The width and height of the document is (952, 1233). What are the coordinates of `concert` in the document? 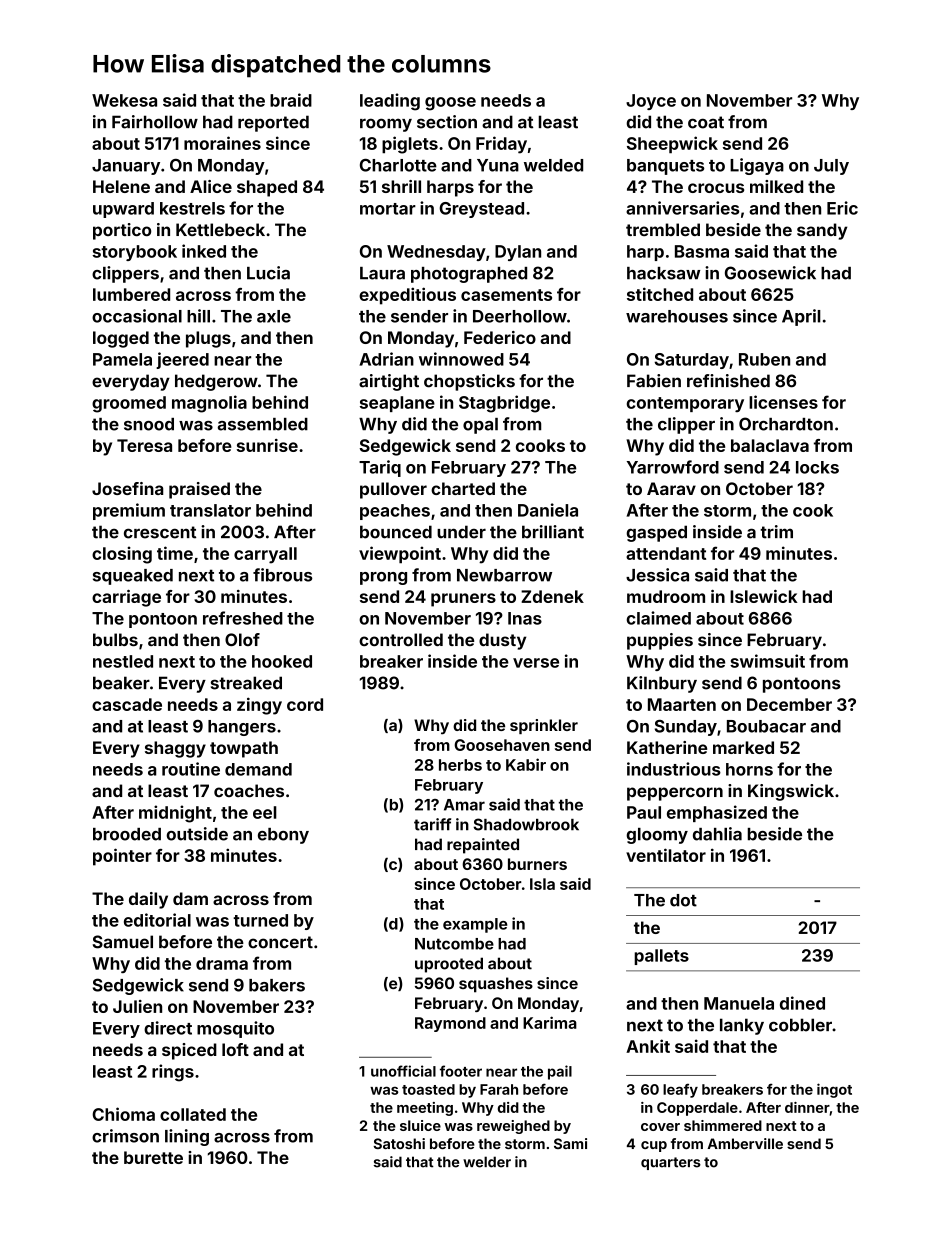 It's located at (280, 942).
